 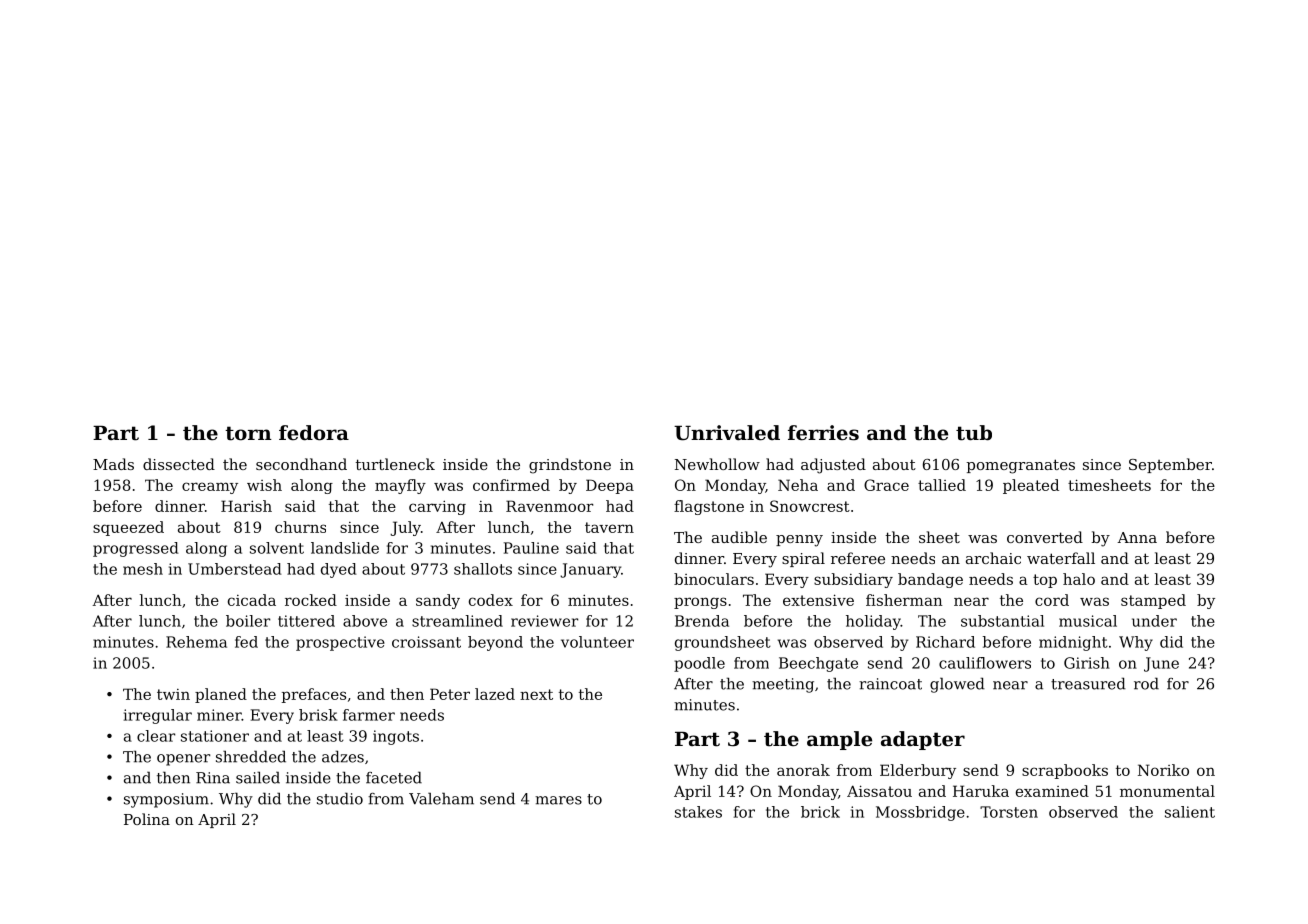 I want to click on scrapbooks, so click(x=1065, y=771).
